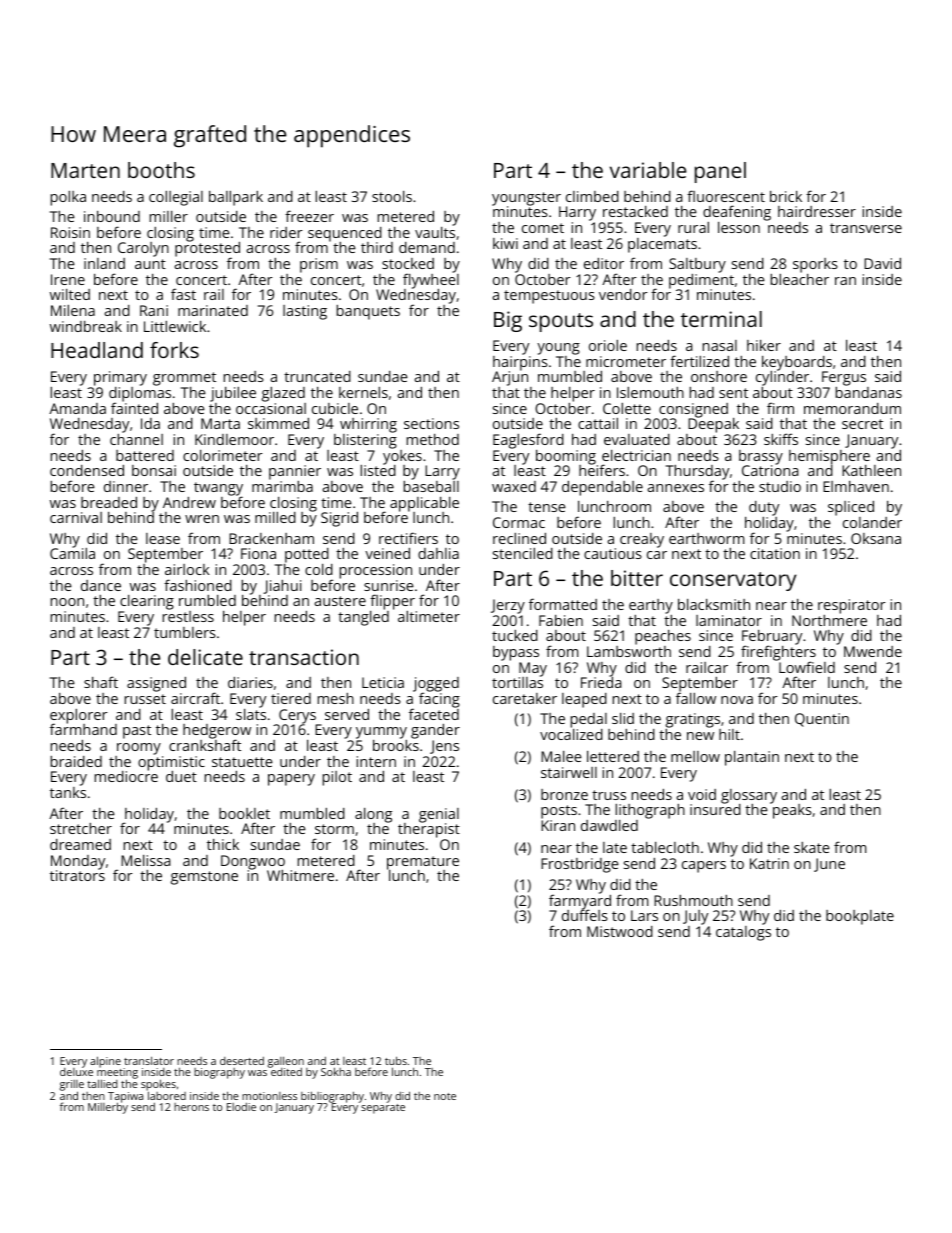 This screenshot has width=952, height=1233. What do you see at coordinates (445, 1096) in the screenshot?
I see `note` at bounding box center [445, 1096].
